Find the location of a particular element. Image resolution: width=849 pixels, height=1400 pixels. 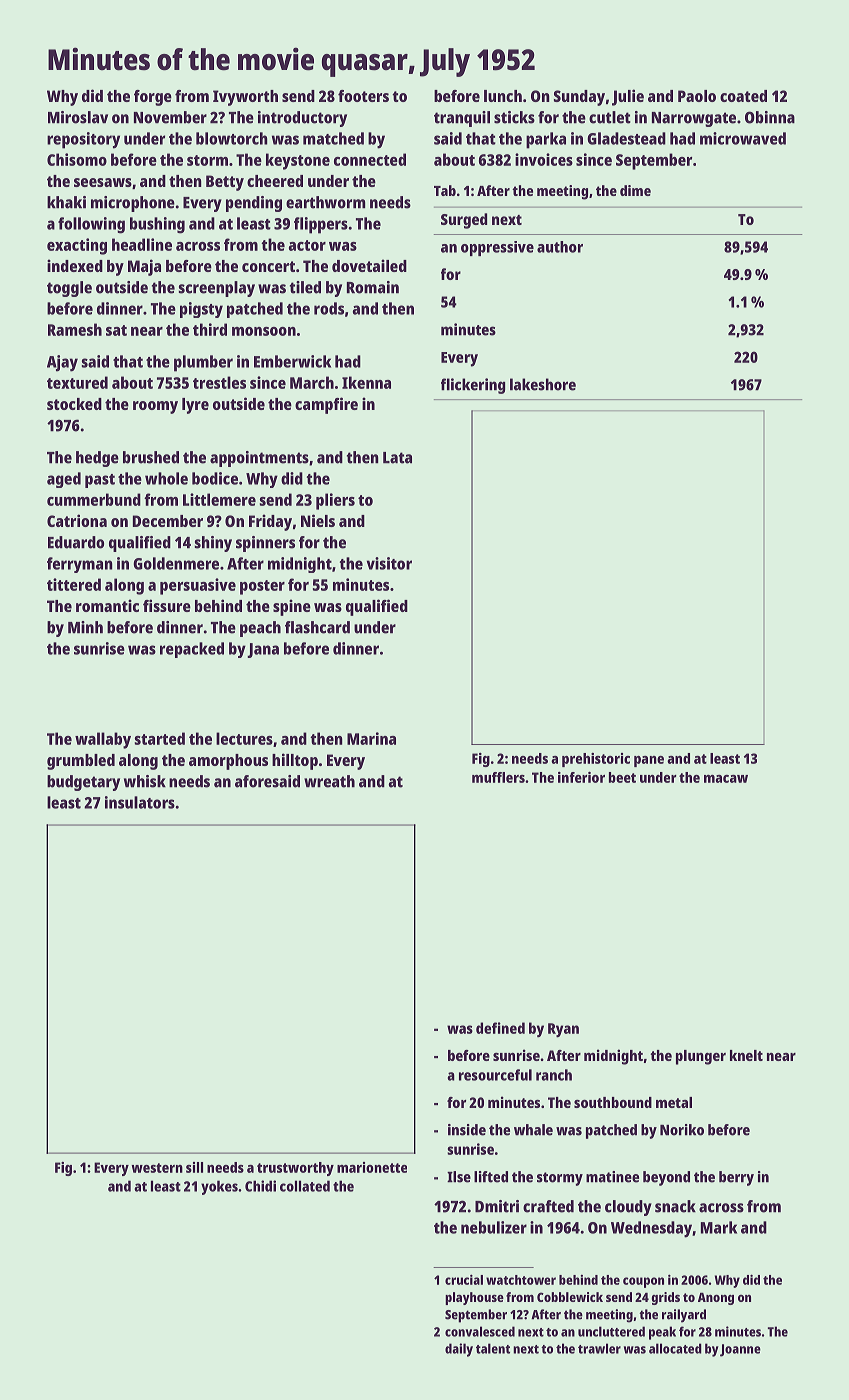

Lata is located at coordinates (397, 458).
